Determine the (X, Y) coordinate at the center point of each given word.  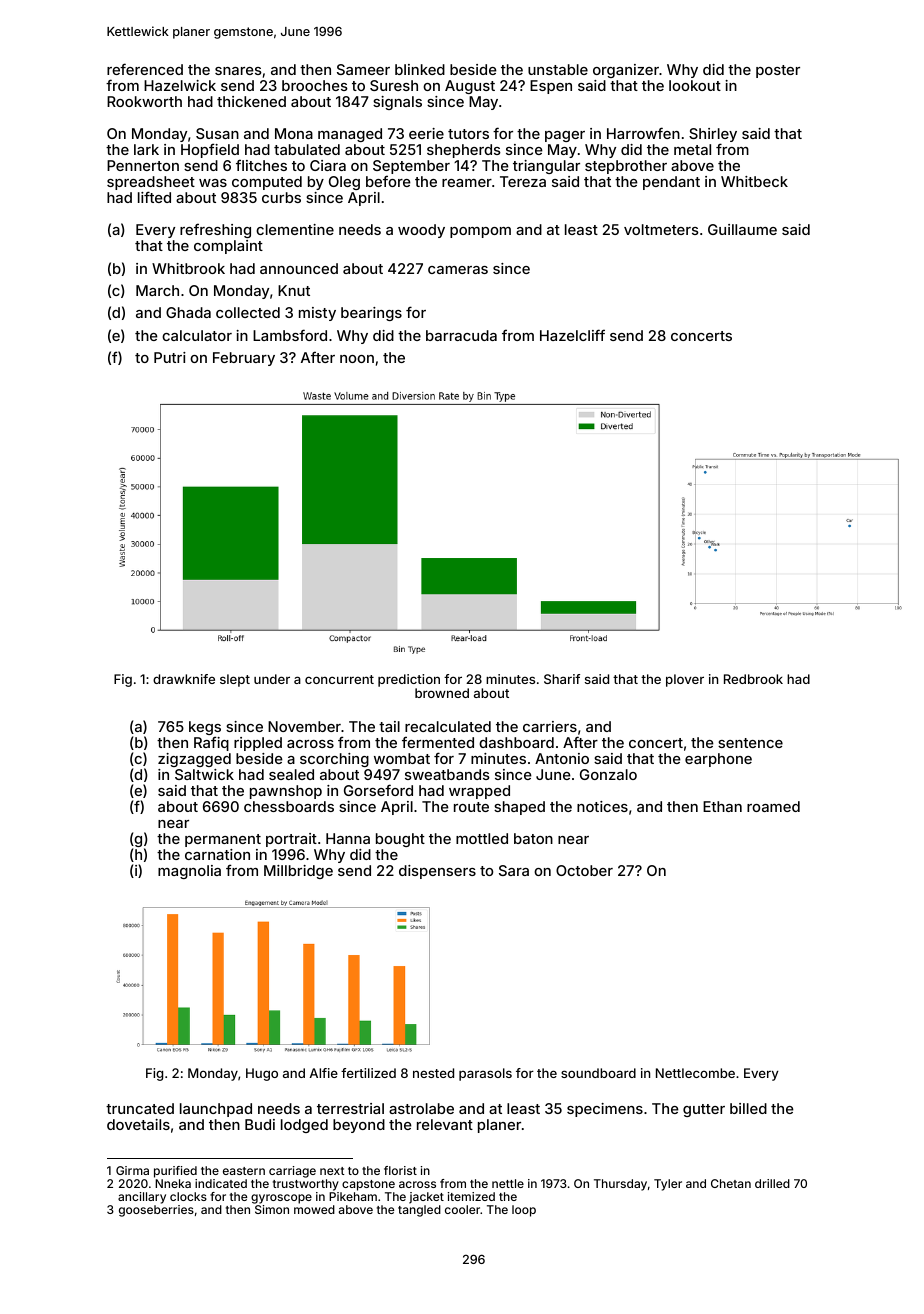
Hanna (348, 838)
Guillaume (742, 229)
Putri (170, 357)
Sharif (562, 679)
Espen (551, 87)
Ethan (722, 806)
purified (175, 1172)
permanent (223, 840)
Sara (514, 870)
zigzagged (194, 760)
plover (685, 680)
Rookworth (144, 101)
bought (400, 840)
